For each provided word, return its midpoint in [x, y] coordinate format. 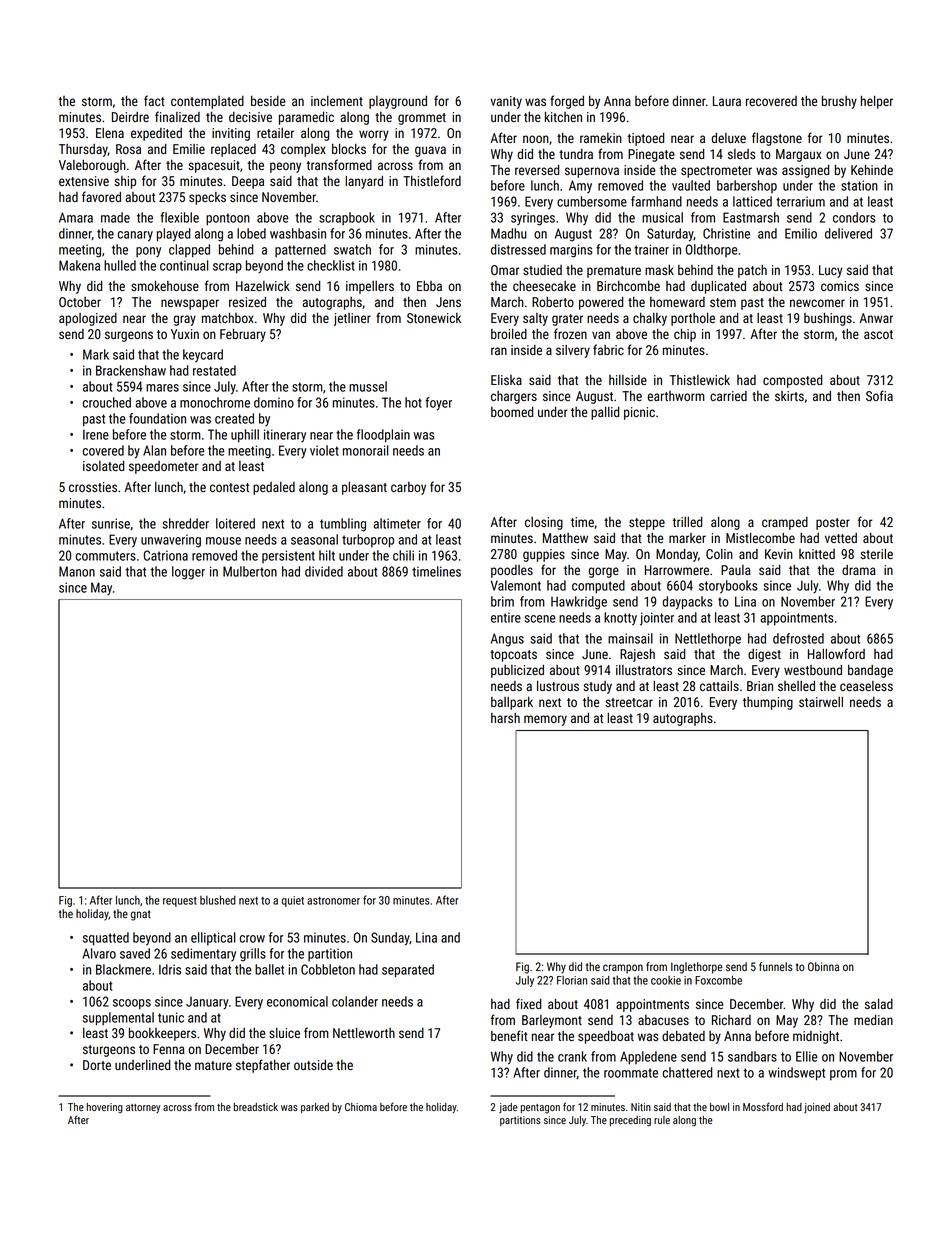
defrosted [798, 638]
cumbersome [592, 201]
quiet [293, 901]
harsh [505, 718]
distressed [518, 249]
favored [101, 196]
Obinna [823, 966]
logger [188, 573]
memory [545, 720]
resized [247, 302]
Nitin [641, 1107]
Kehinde [872, 170]
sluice [284, 1033]
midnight [816, 1037]
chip [685, 335]
